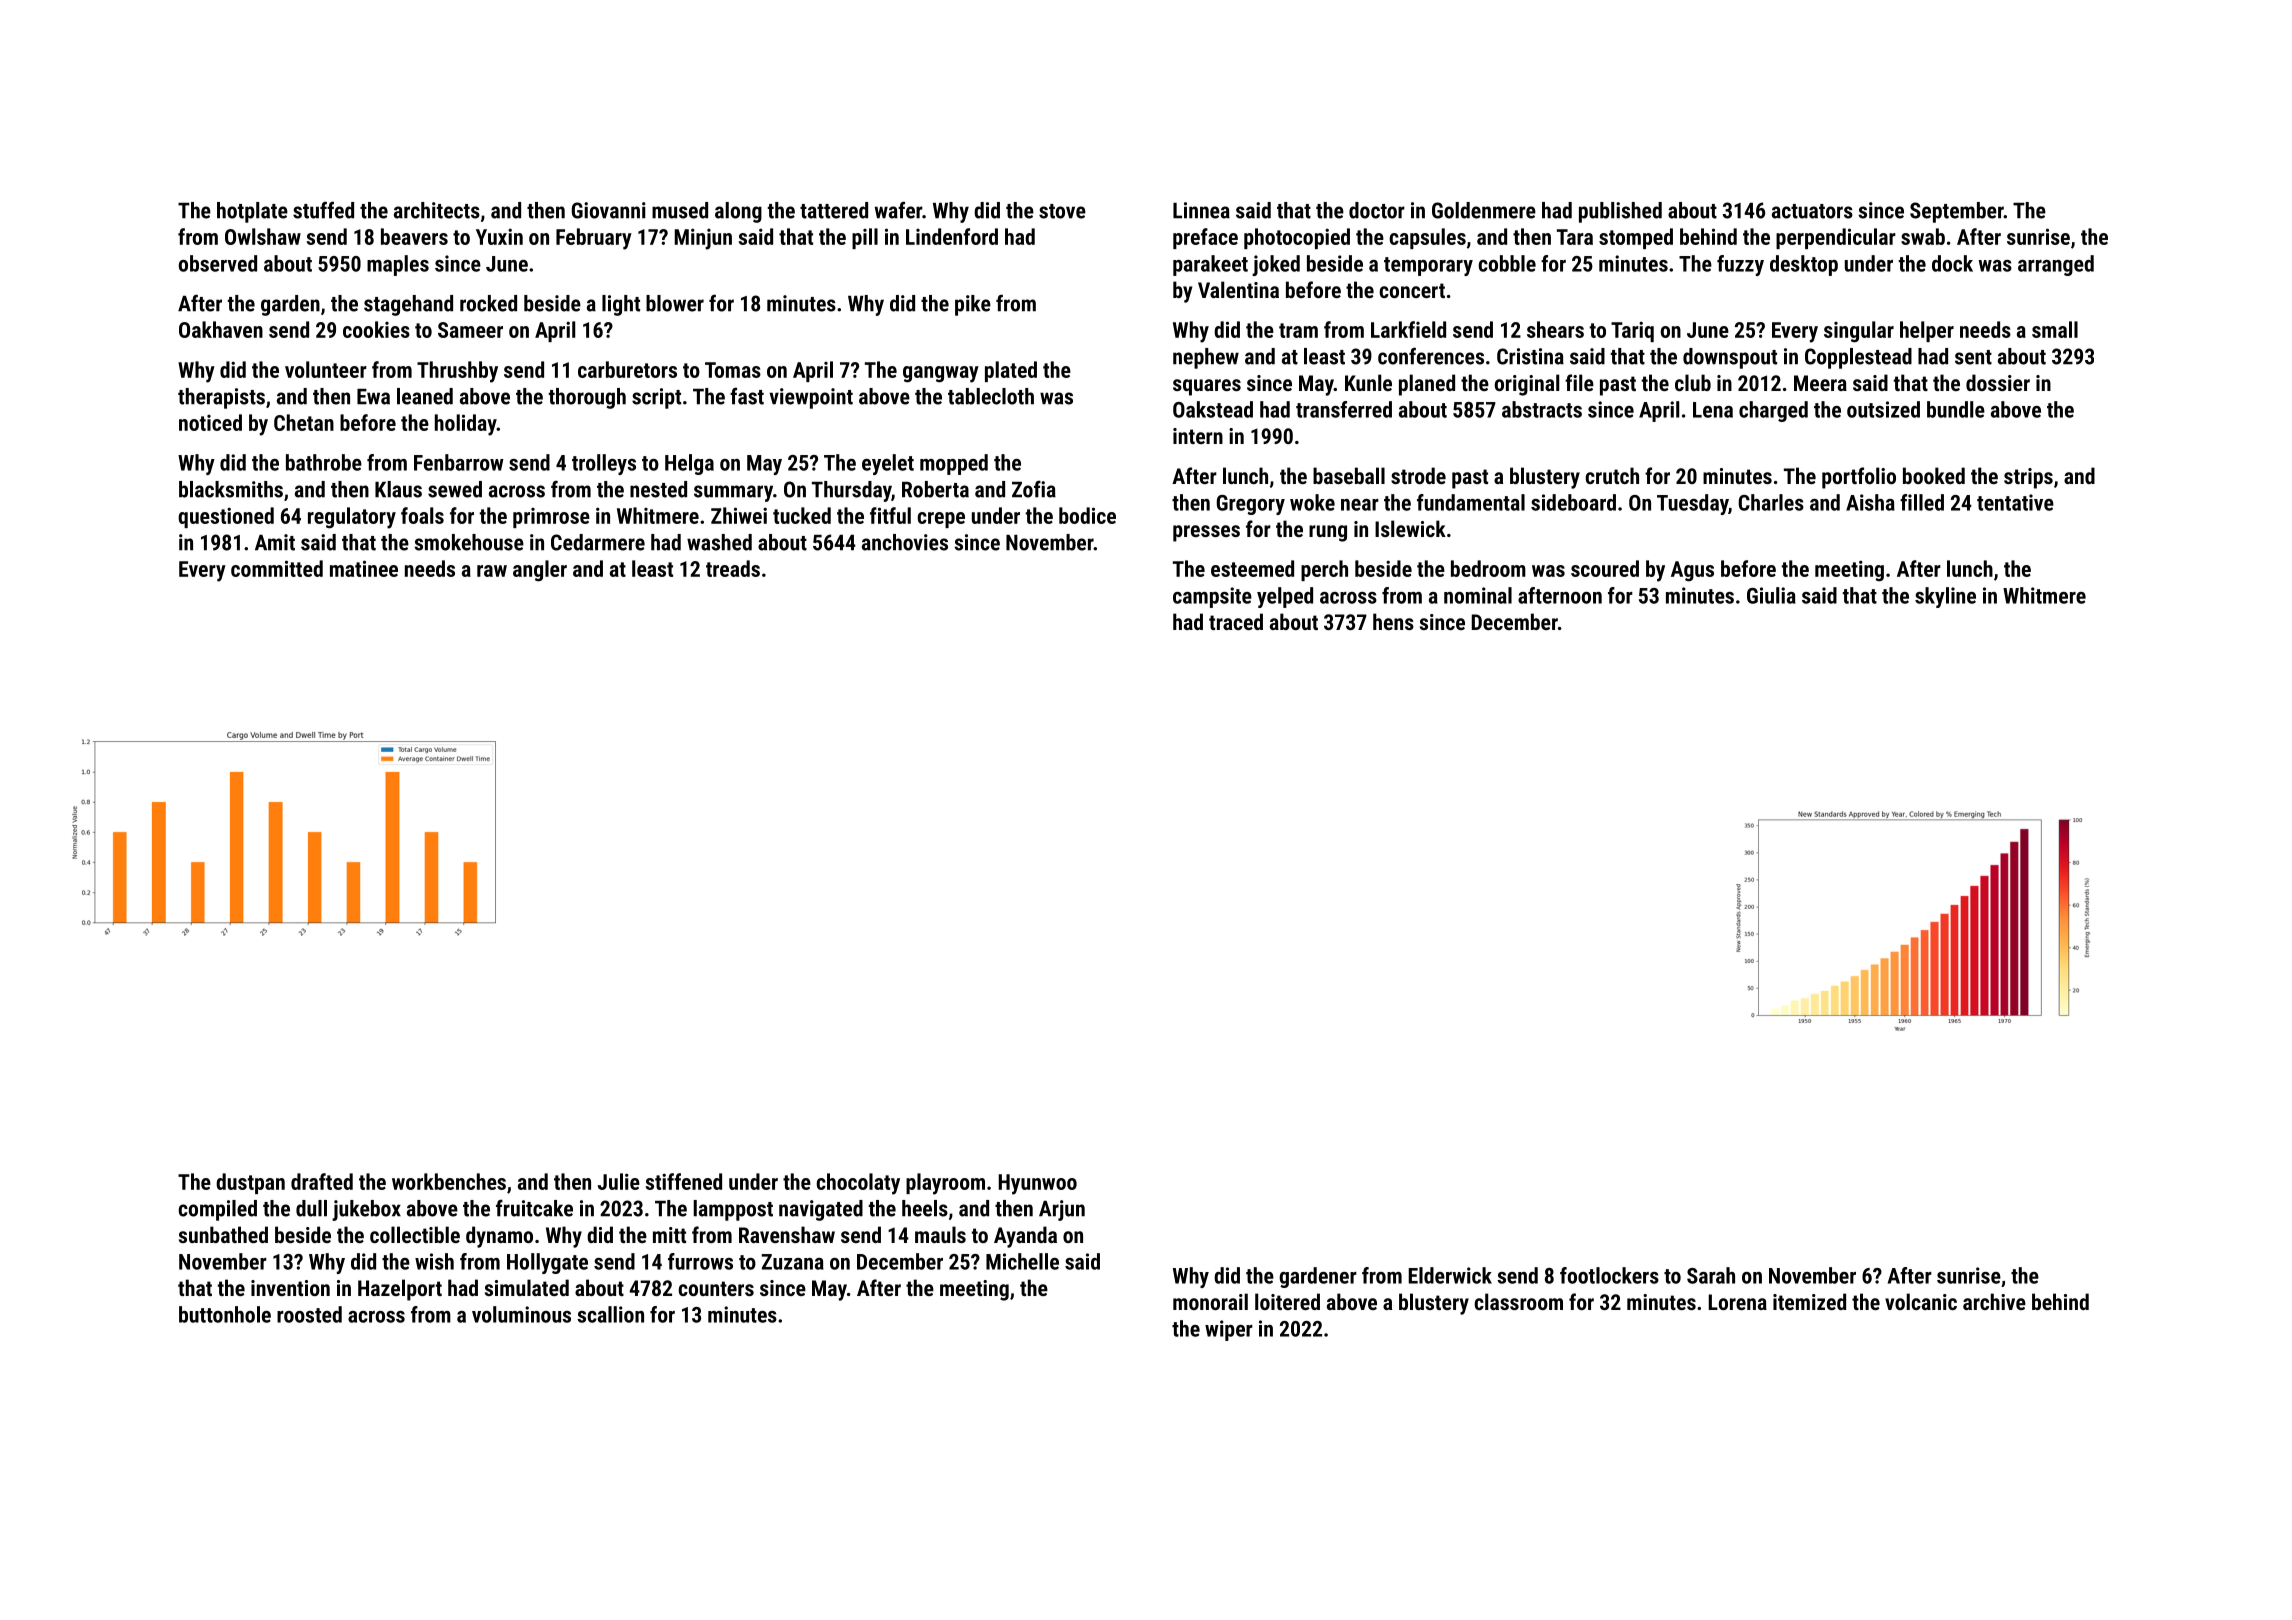 The width and height of the image is (2292, 1620). I want to click on archive, so click(1994, 1301).
